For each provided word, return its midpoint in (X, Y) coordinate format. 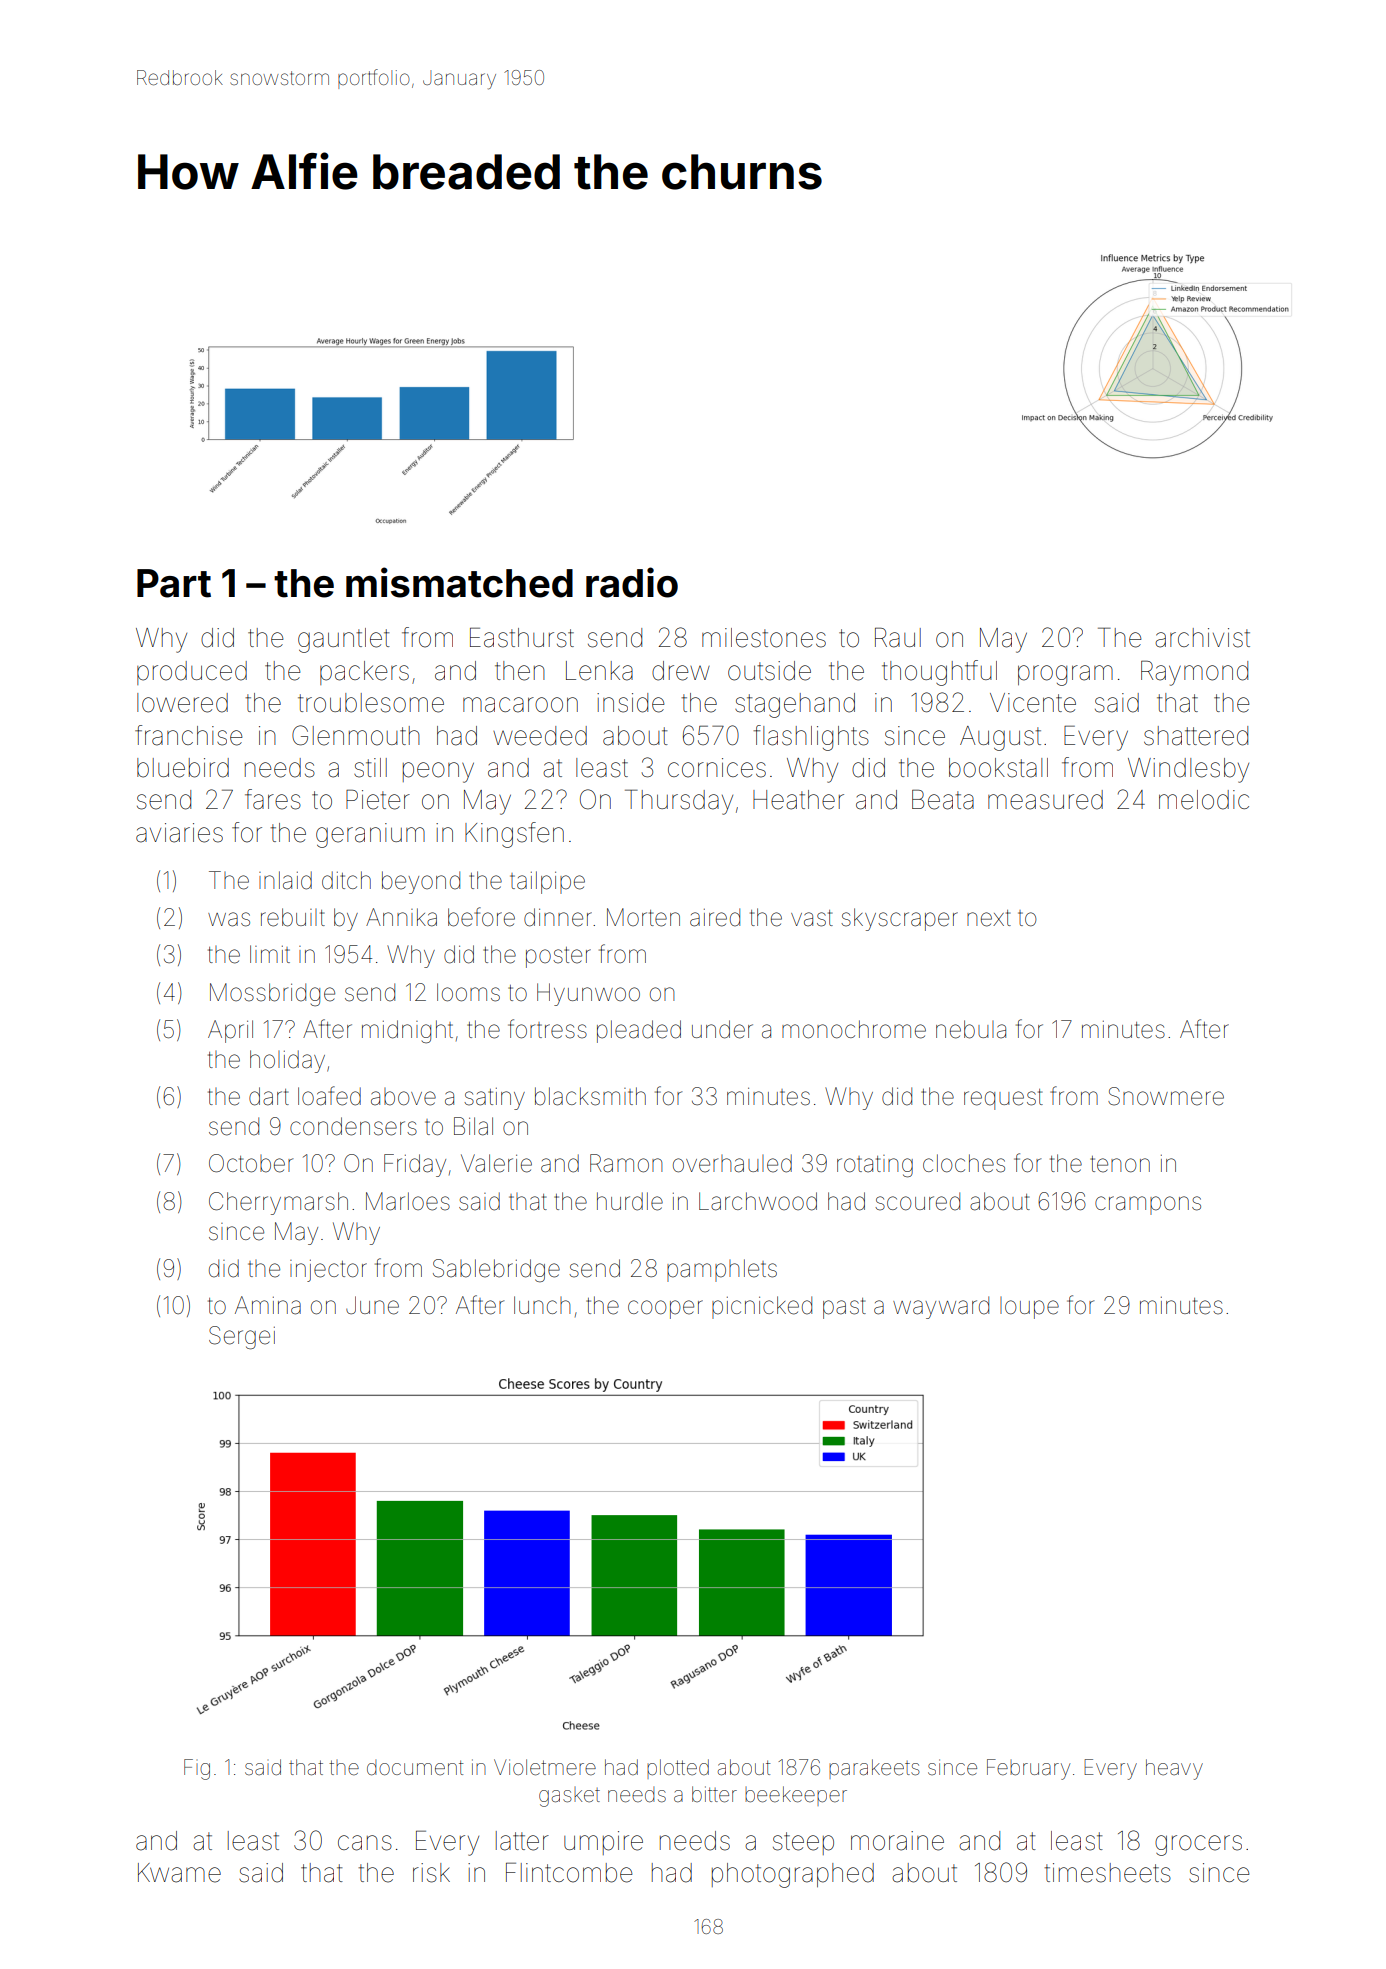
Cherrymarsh (278, 1203)
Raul (898, 638)
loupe (1029, 1308)
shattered (1196, 736)
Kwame (179, 1873)
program (1065, 675)
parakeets (874, 1769)
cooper (665, 1309)
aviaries (179, 833)
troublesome (371, 703)
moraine (897, 1841)
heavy (1174, 1769)
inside (630, 703)
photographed (793, 1875)
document (415, 1768)
